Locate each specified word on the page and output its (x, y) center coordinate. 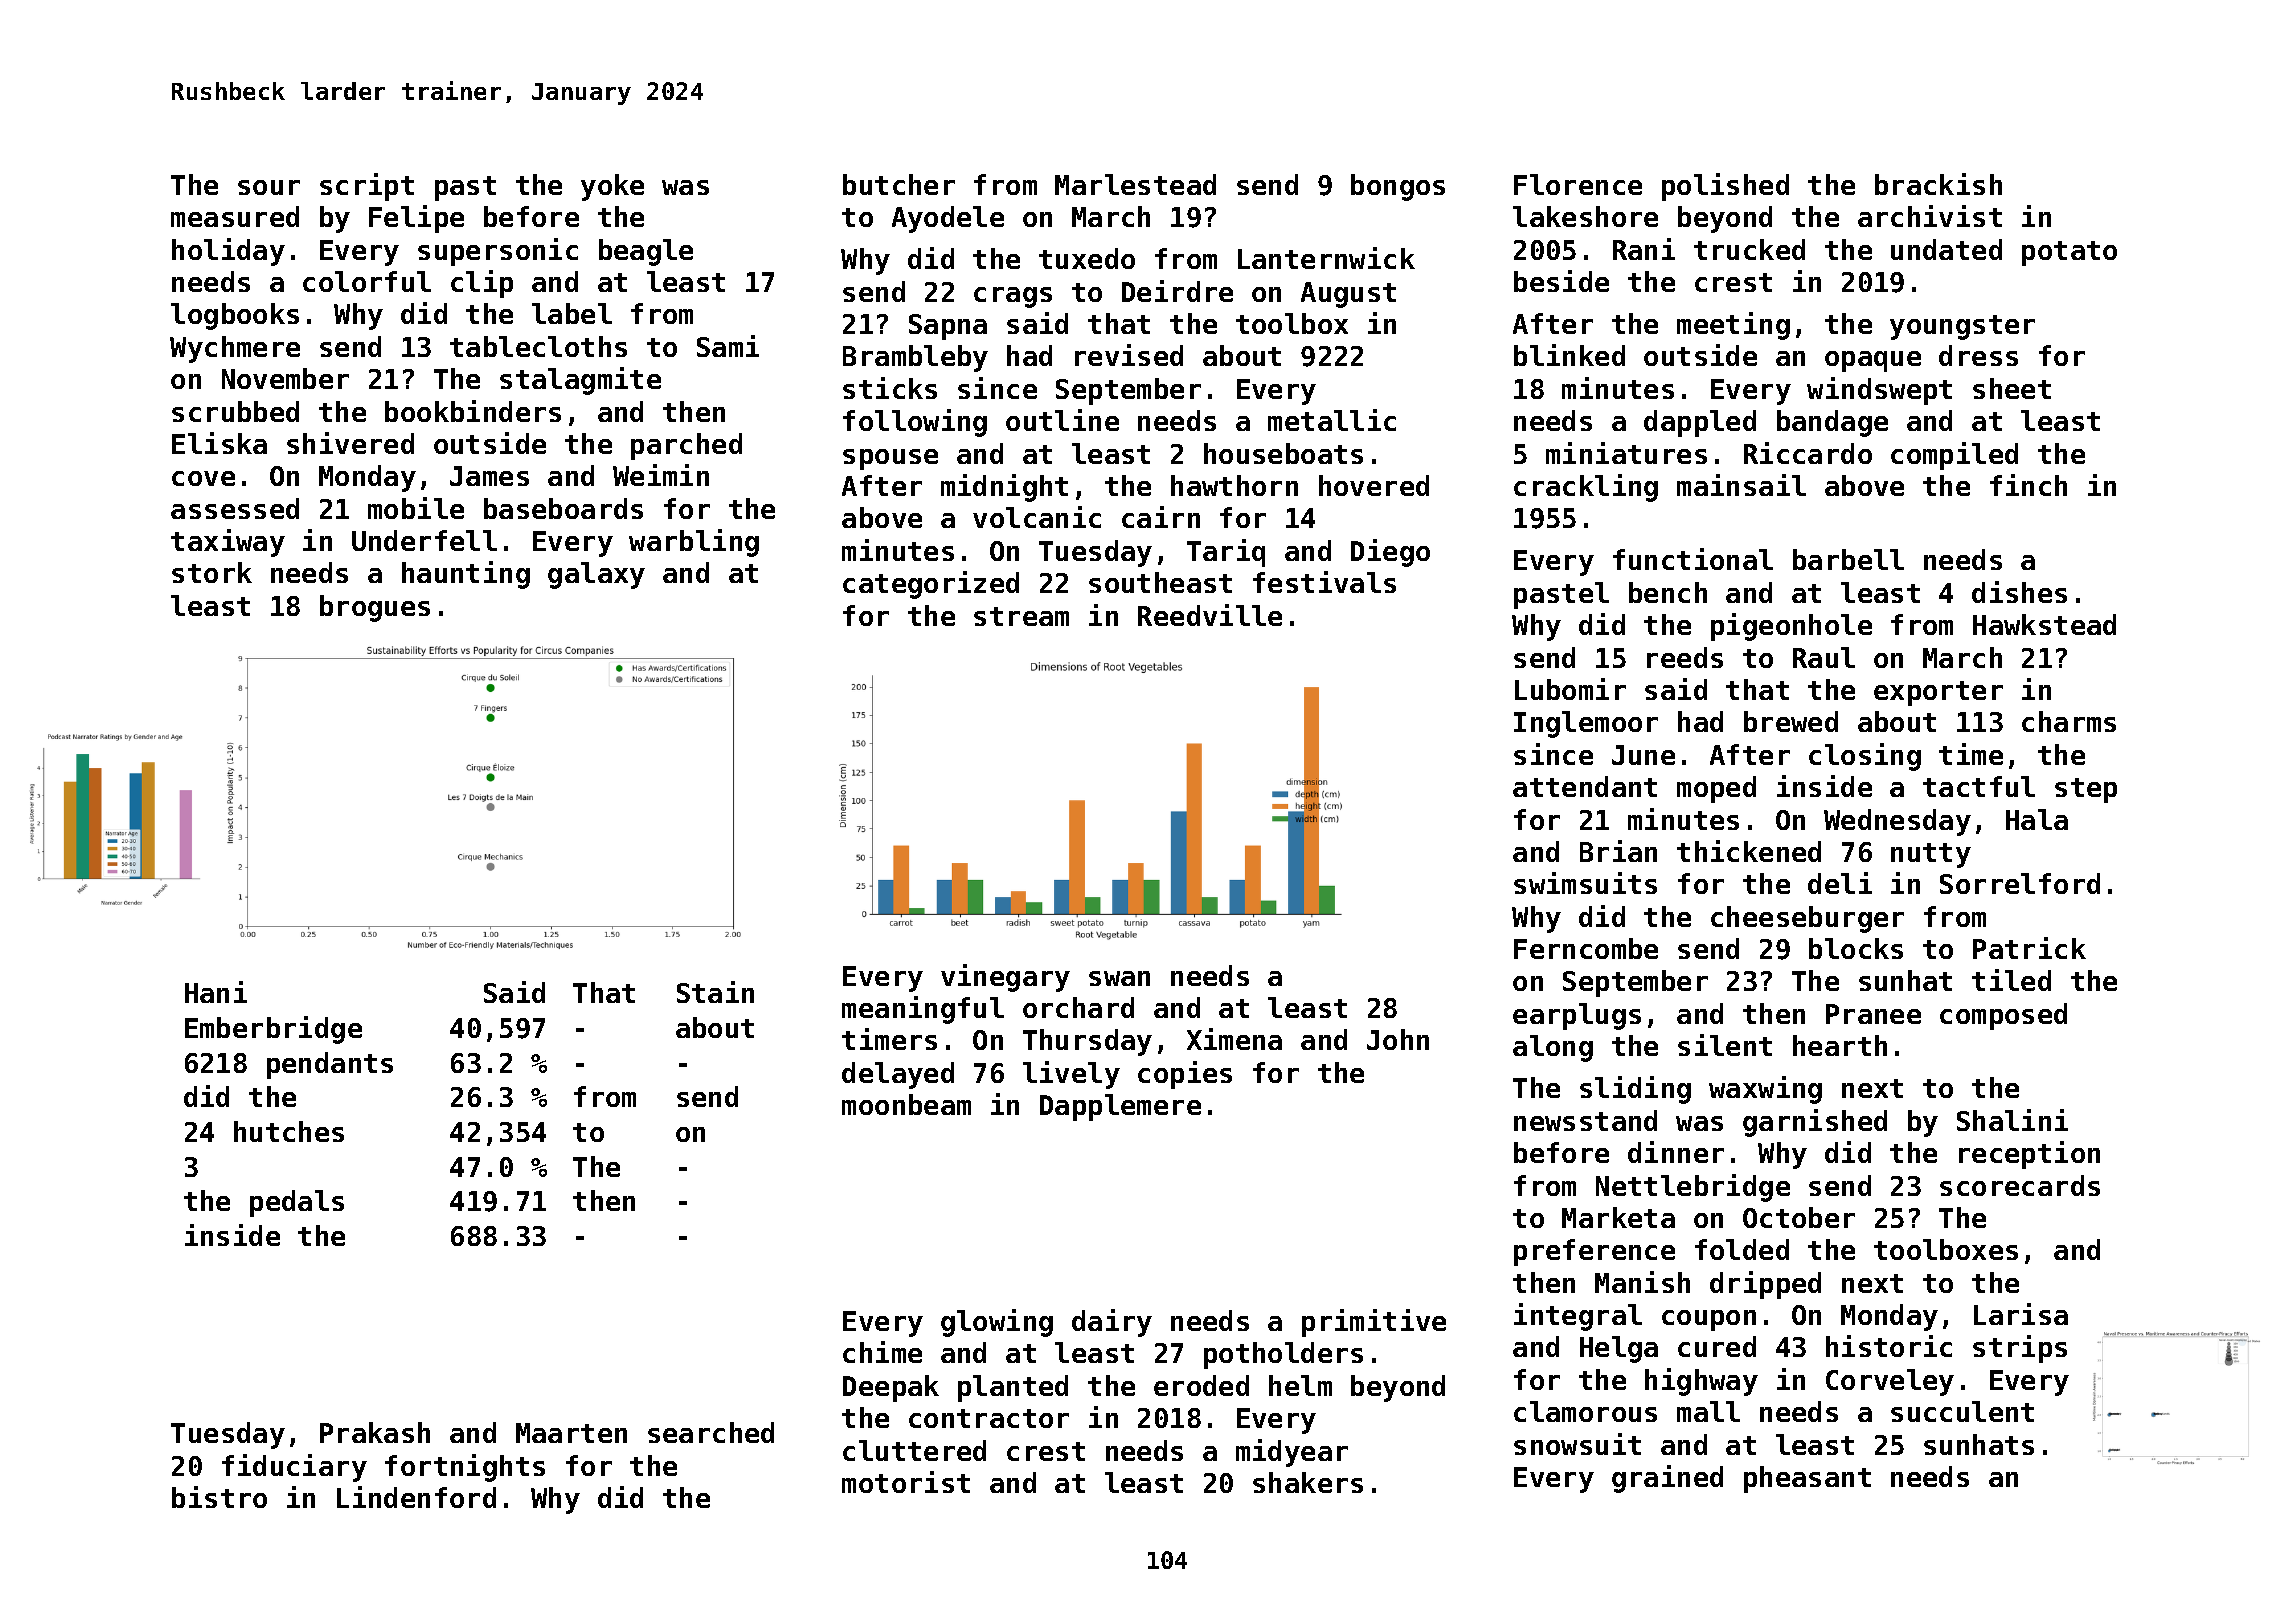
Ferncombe (1586, 948)
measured (235, 216)
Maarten (571, 1433)
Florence (1578, 184)
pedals (297, 1203)
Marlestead (1135, 184)
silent (1725, 1045)
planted (1013, 1388)
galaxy (596, 575)
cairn (1161, 517)
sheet (2012, 388)
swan (1119, 978)
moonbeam (906, 1104)
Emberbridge (273, 1030)
